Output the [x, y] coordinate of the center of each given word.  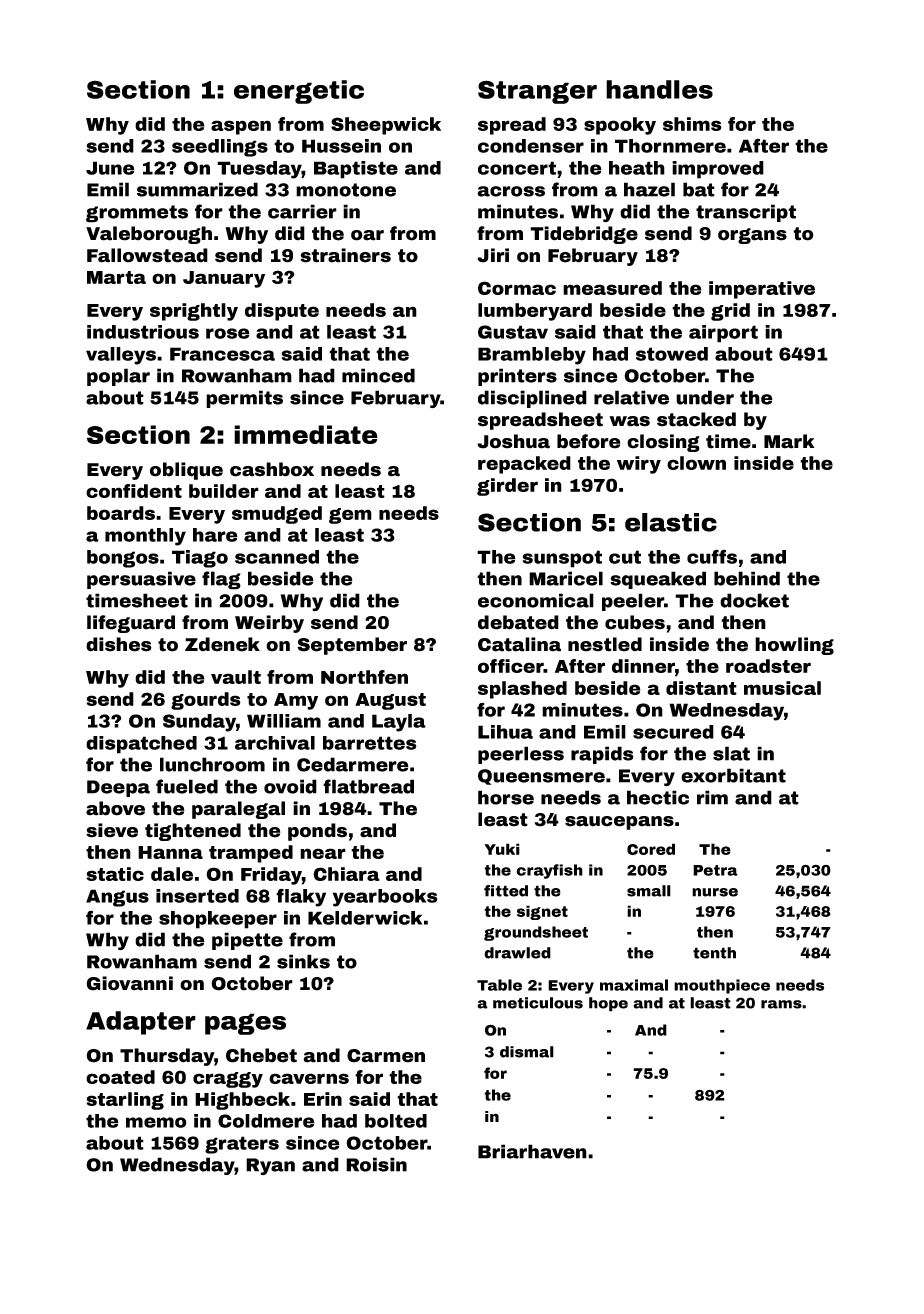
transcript [746, 213]
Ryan [270, 1166]
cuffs [712, 556]
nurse [715, 892]
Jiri [493, 255]
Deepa [118, 788]
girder [507, 487]
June [110, 168]
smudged [277, 515]
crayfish [549, 871]
